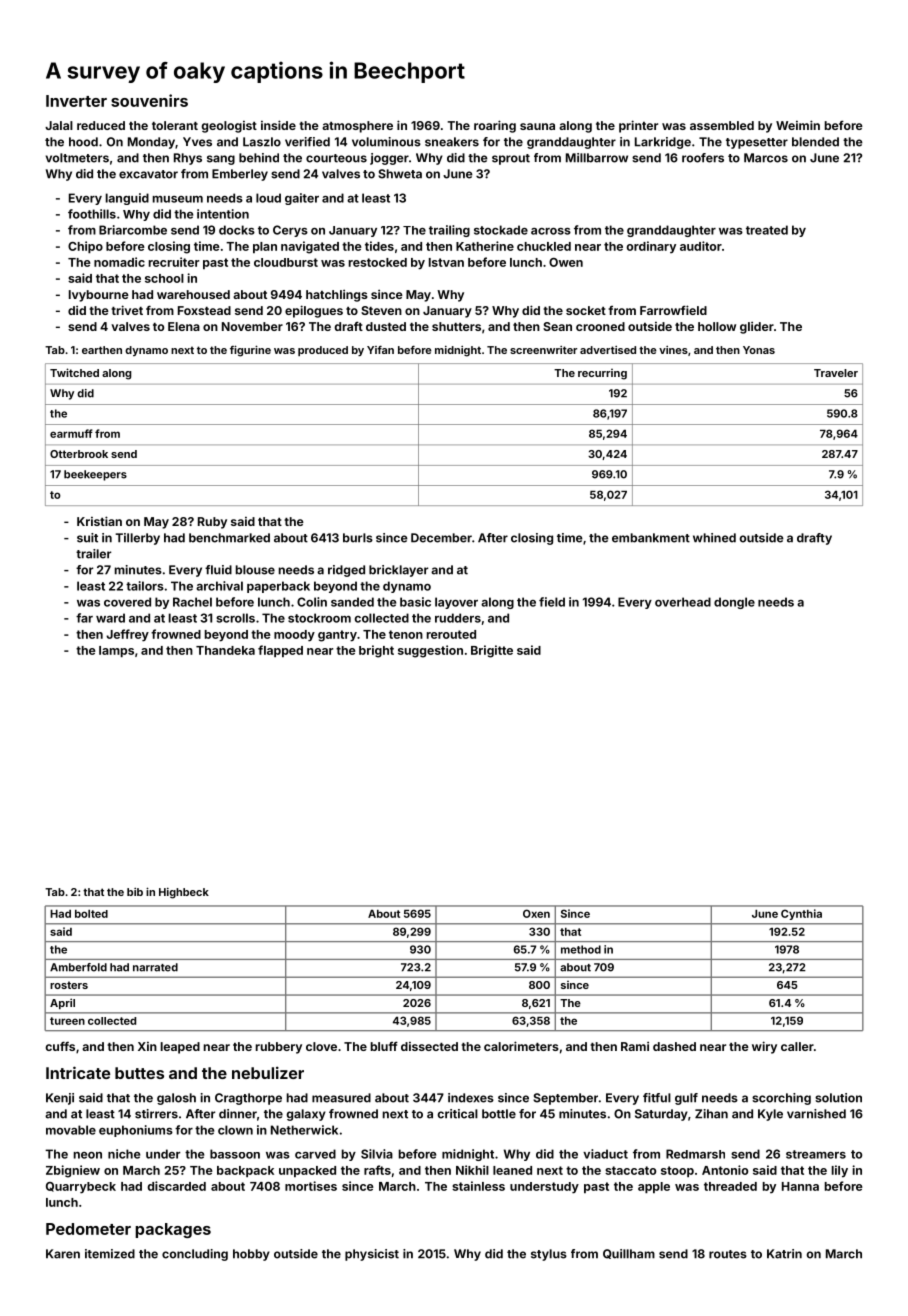 This screenshot has width=908, height=1316. What do you see at coordinates (683, 602) in the screenshot?
I see `overhead` at bounding box center [683, 602].
